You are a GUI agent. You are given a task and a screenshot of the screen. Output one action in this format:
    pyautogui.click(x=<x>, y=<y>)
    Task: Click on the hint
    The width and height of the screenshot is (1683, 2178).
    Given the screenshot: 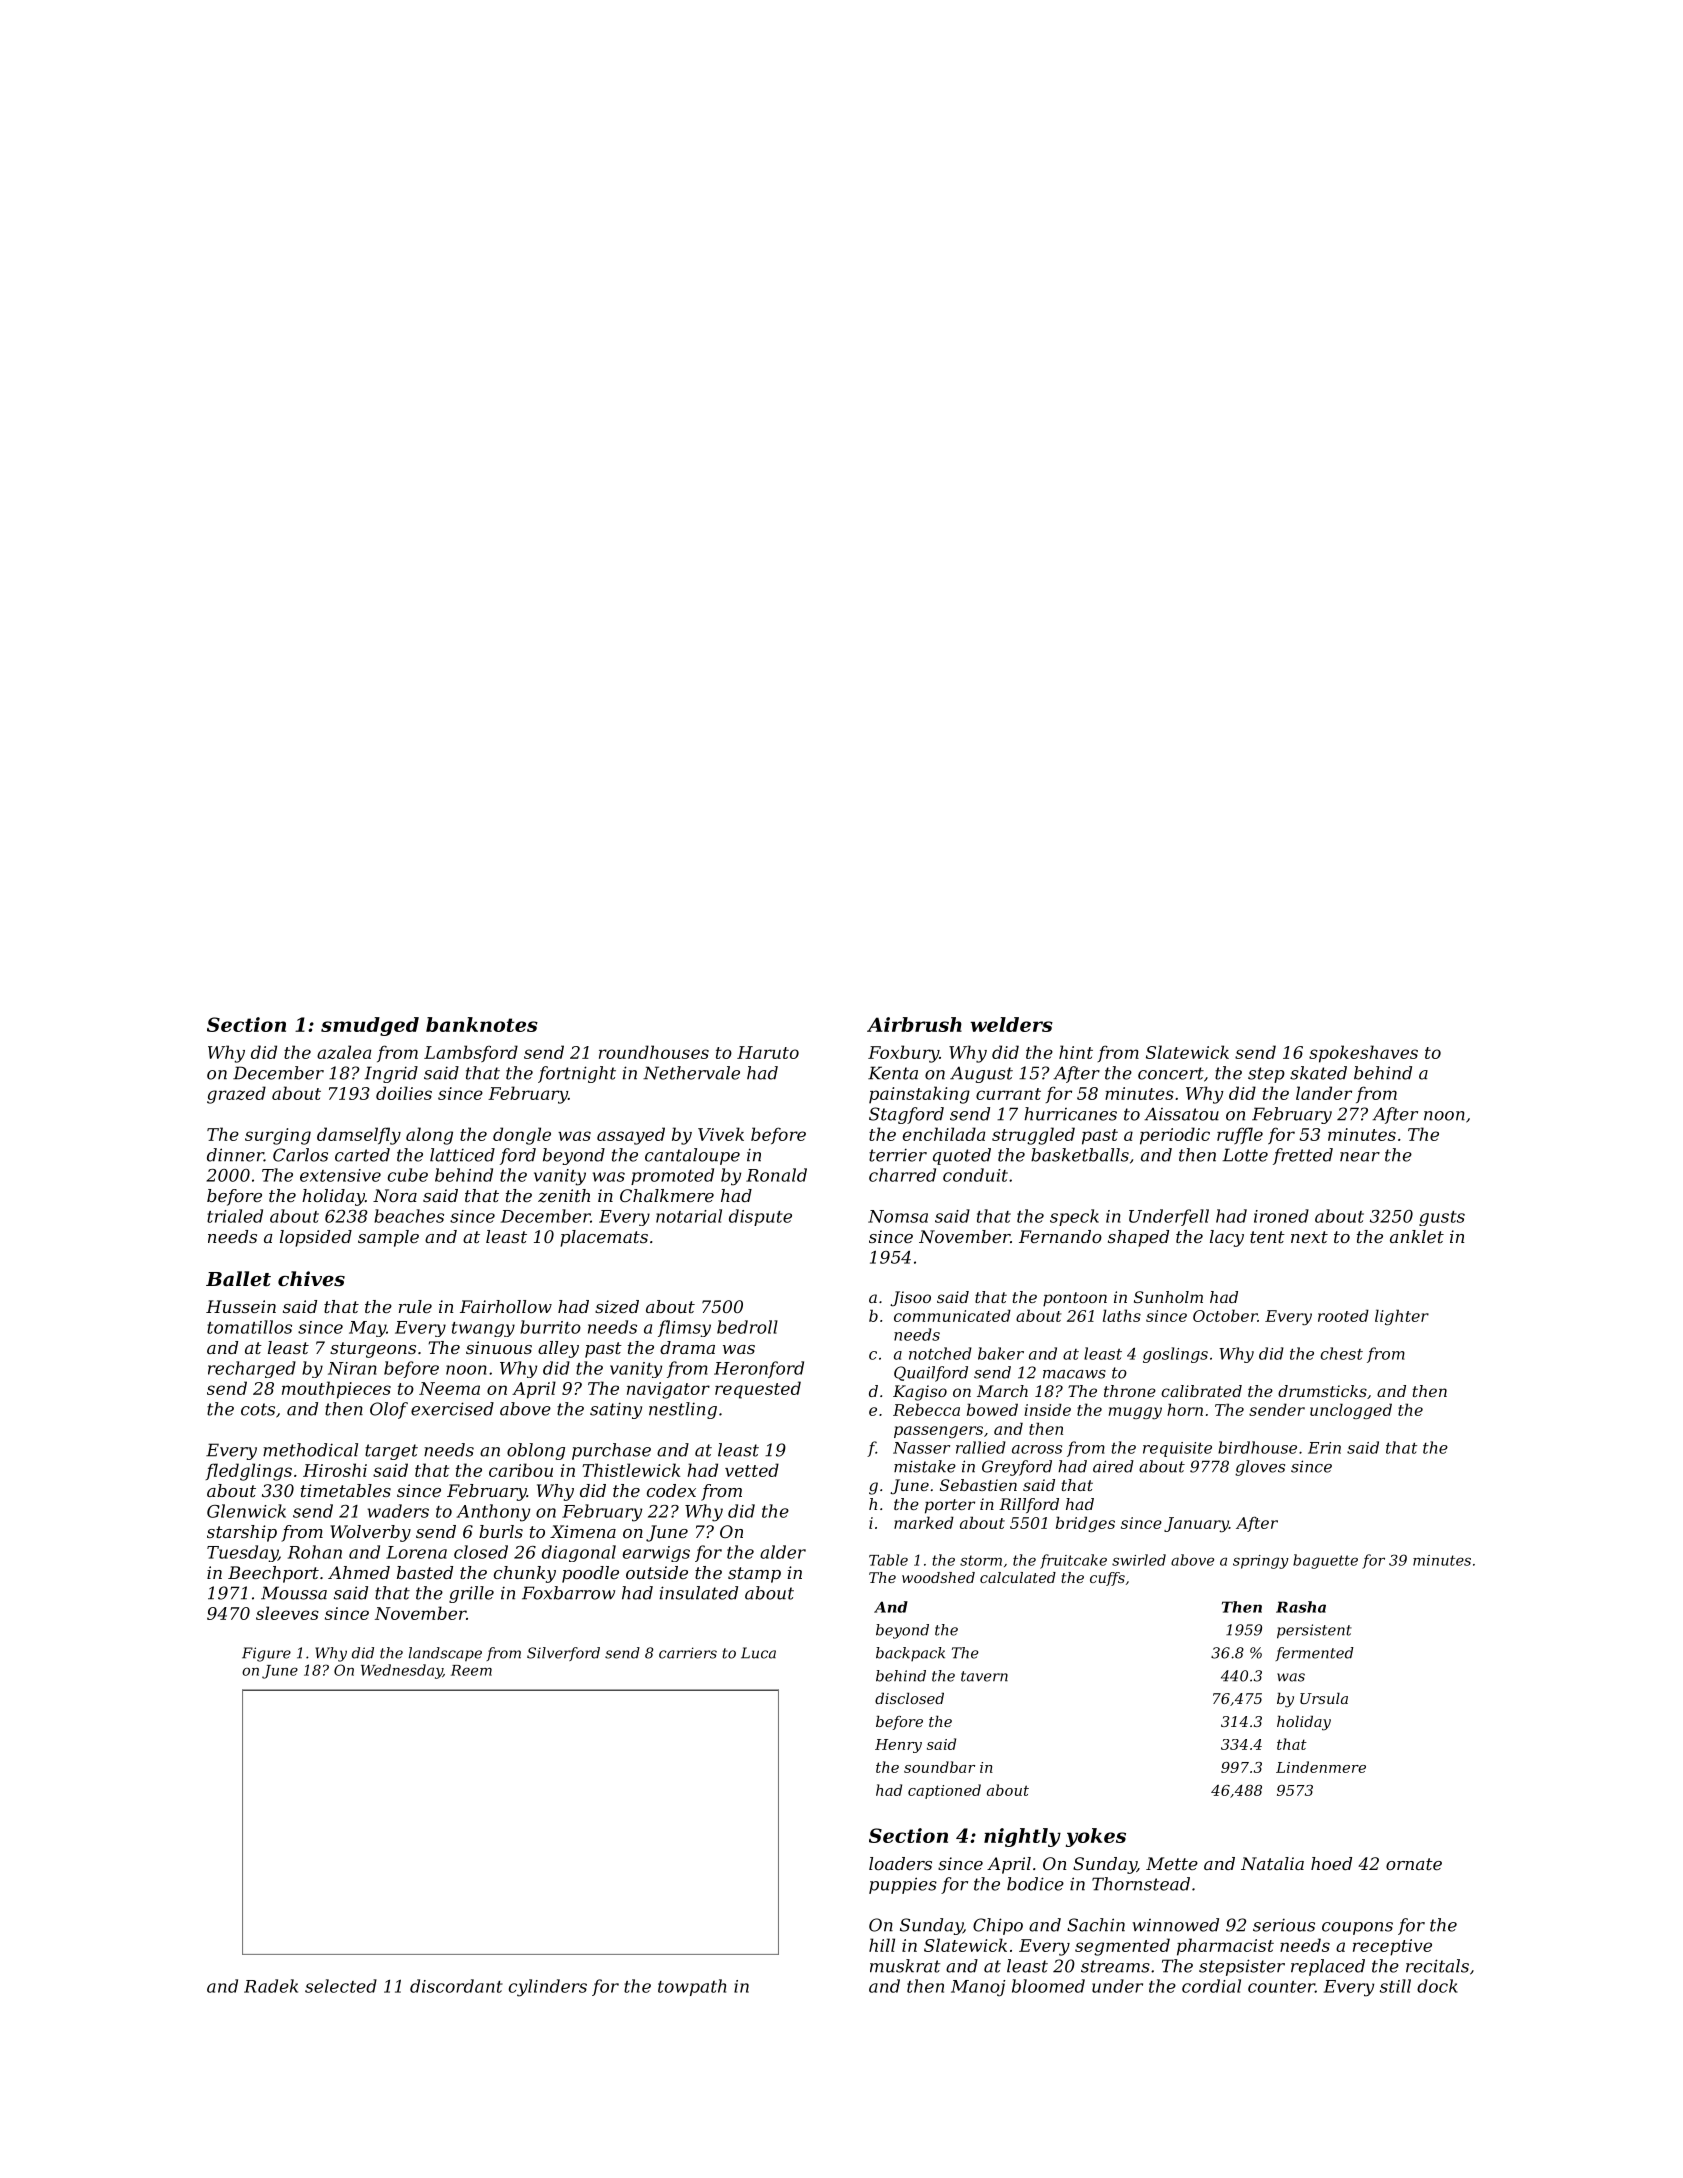 What is the action you would take?
    pyautogui.click(x=1076, y=1052)
